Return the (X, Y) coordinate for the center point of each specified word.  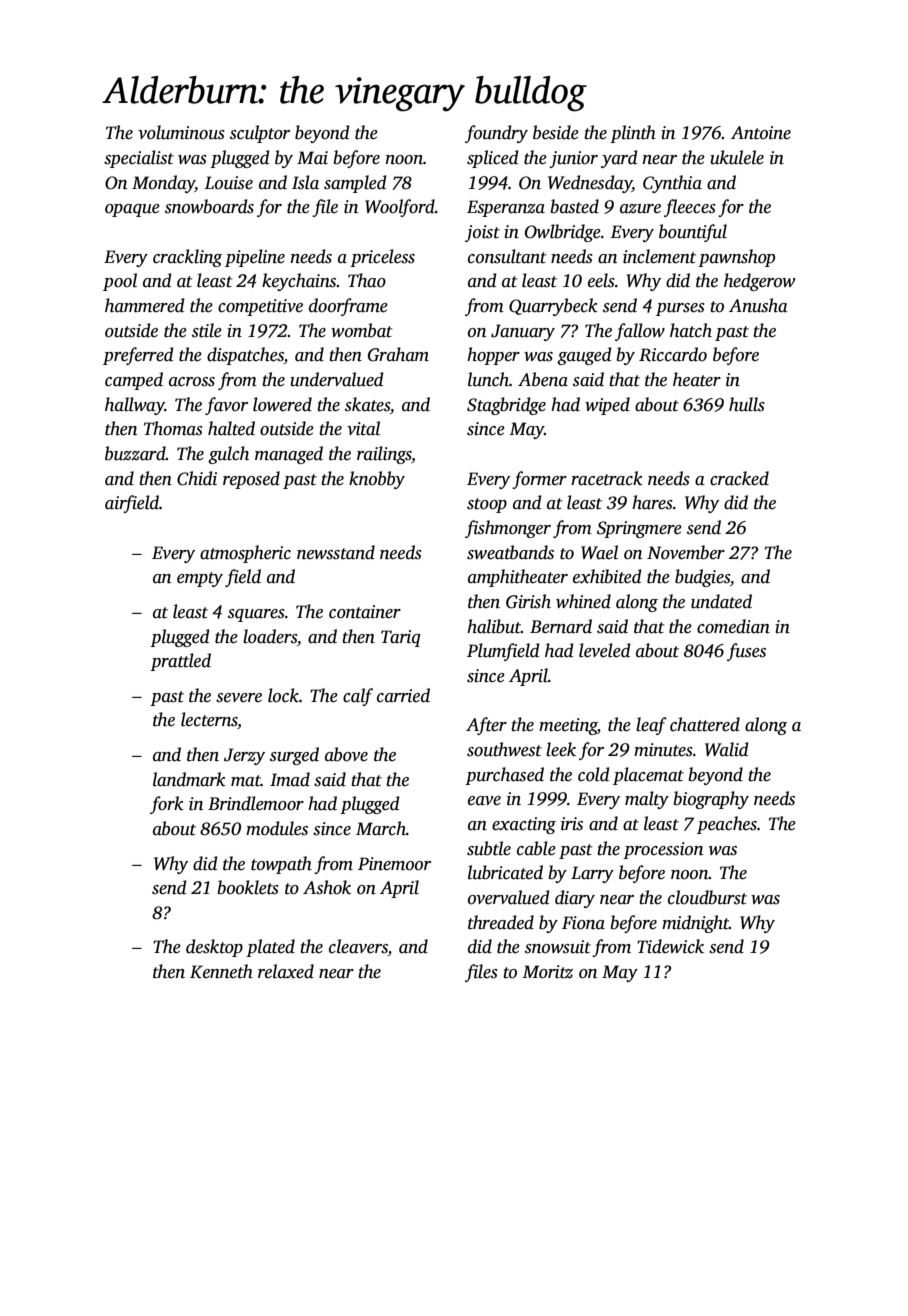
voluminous (181, 132)
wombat (361, 330)
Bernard (561, 626)
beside (556, 132)
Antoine (761, 133)
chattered (705, 724)
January (523, 332)
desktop (214, 948)
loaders (270, 636)
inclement (659, 256)
